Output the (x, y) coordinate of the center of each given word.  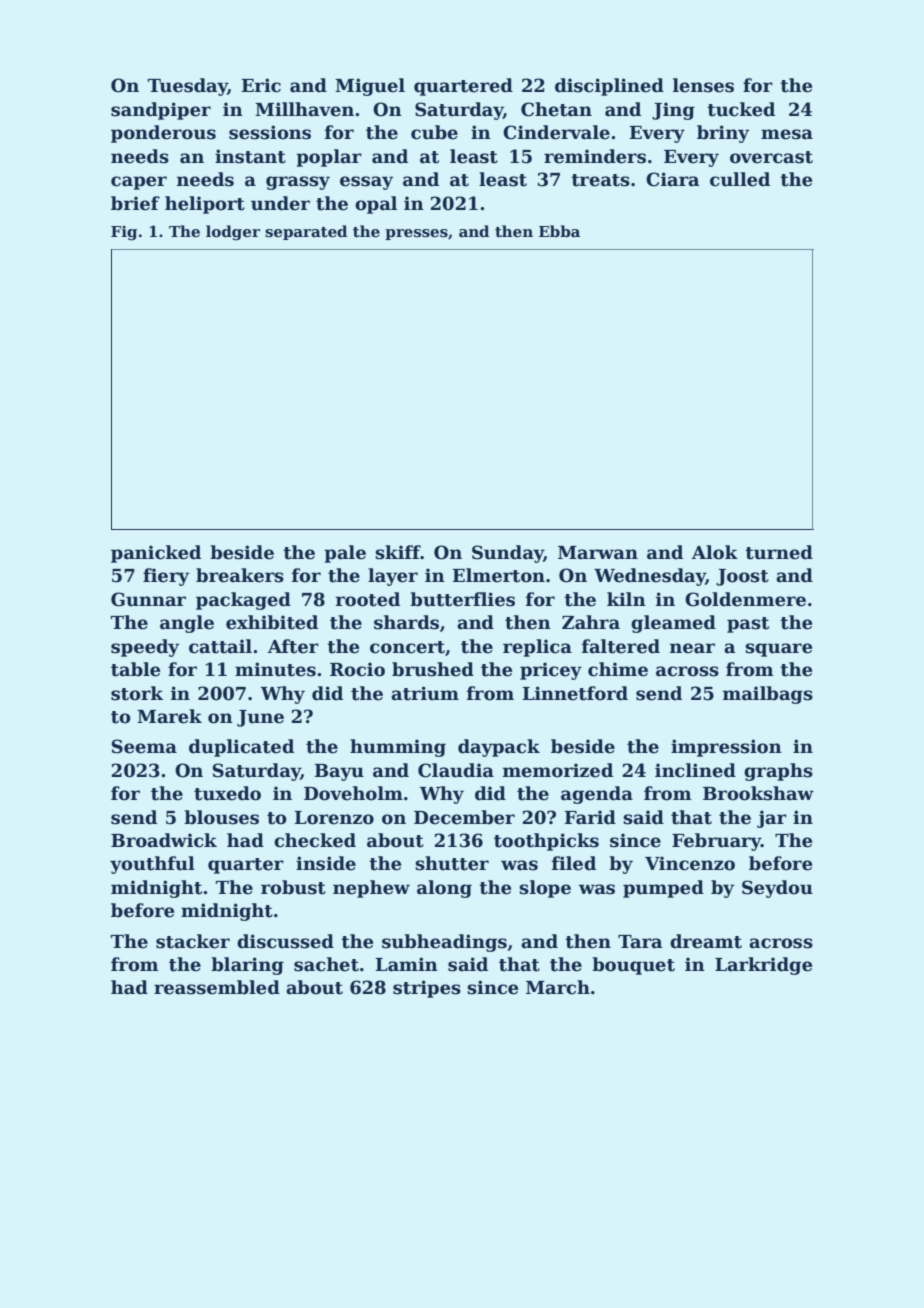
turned (779, 552)
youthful (152, 865)
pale (345, 554)
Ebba (559, 231)
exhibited (272, 622)
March (558, 987)
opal (376, 205)
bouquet (633, 966)
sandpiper (161, 111)
